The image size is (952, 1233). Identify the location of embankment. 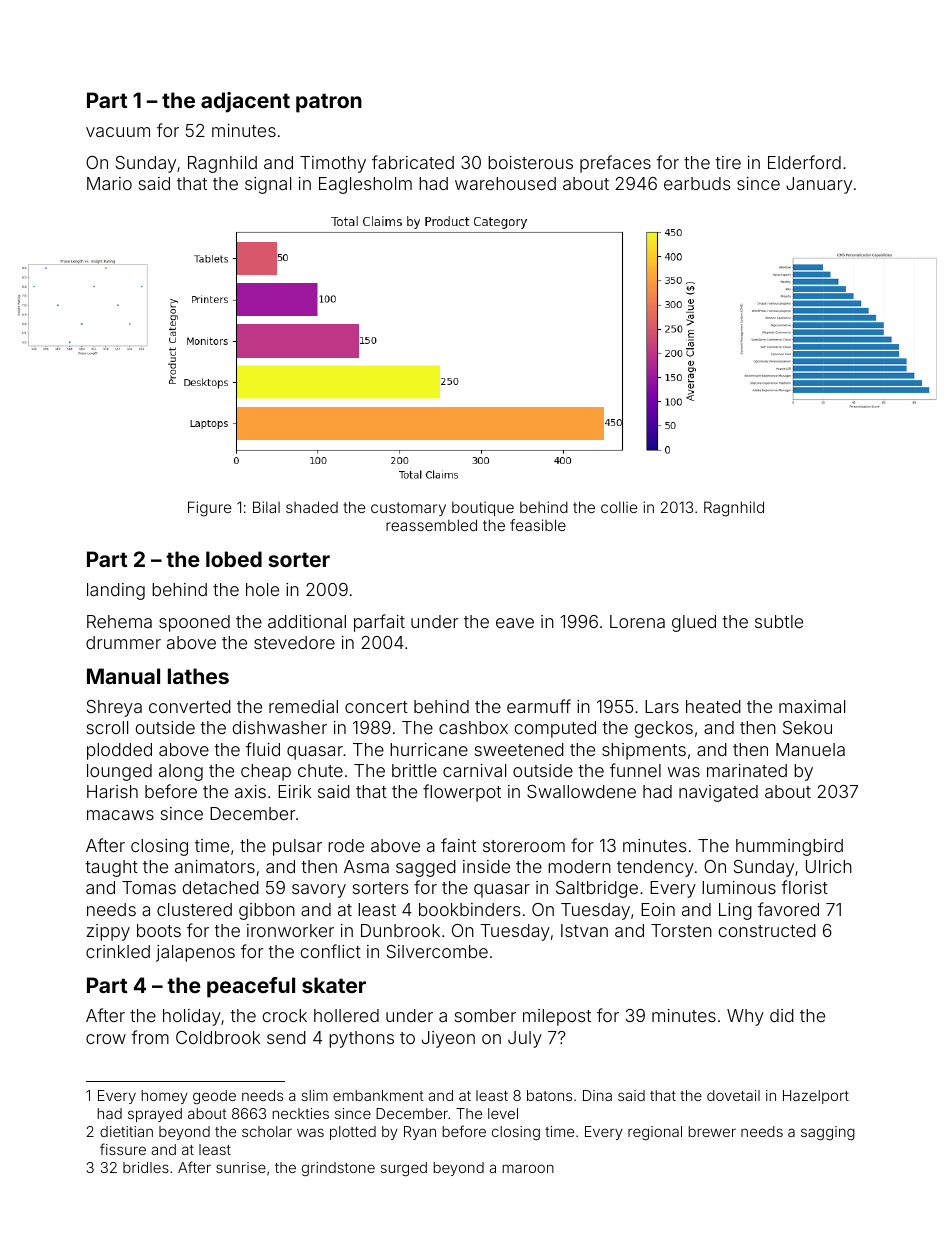
(378, 1095).
